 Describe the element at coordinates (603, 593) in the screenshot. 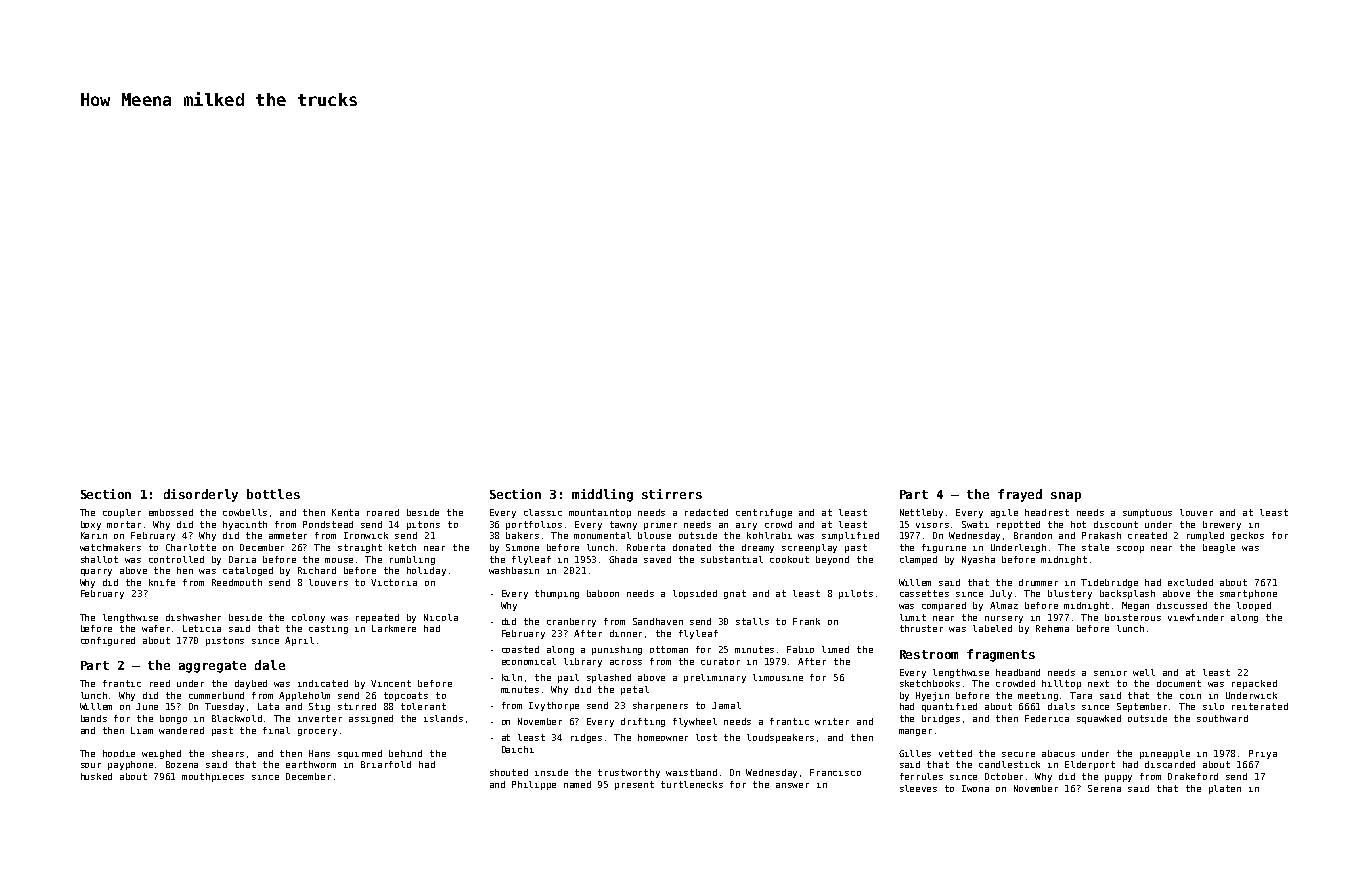

I see `baboon` at that location.
